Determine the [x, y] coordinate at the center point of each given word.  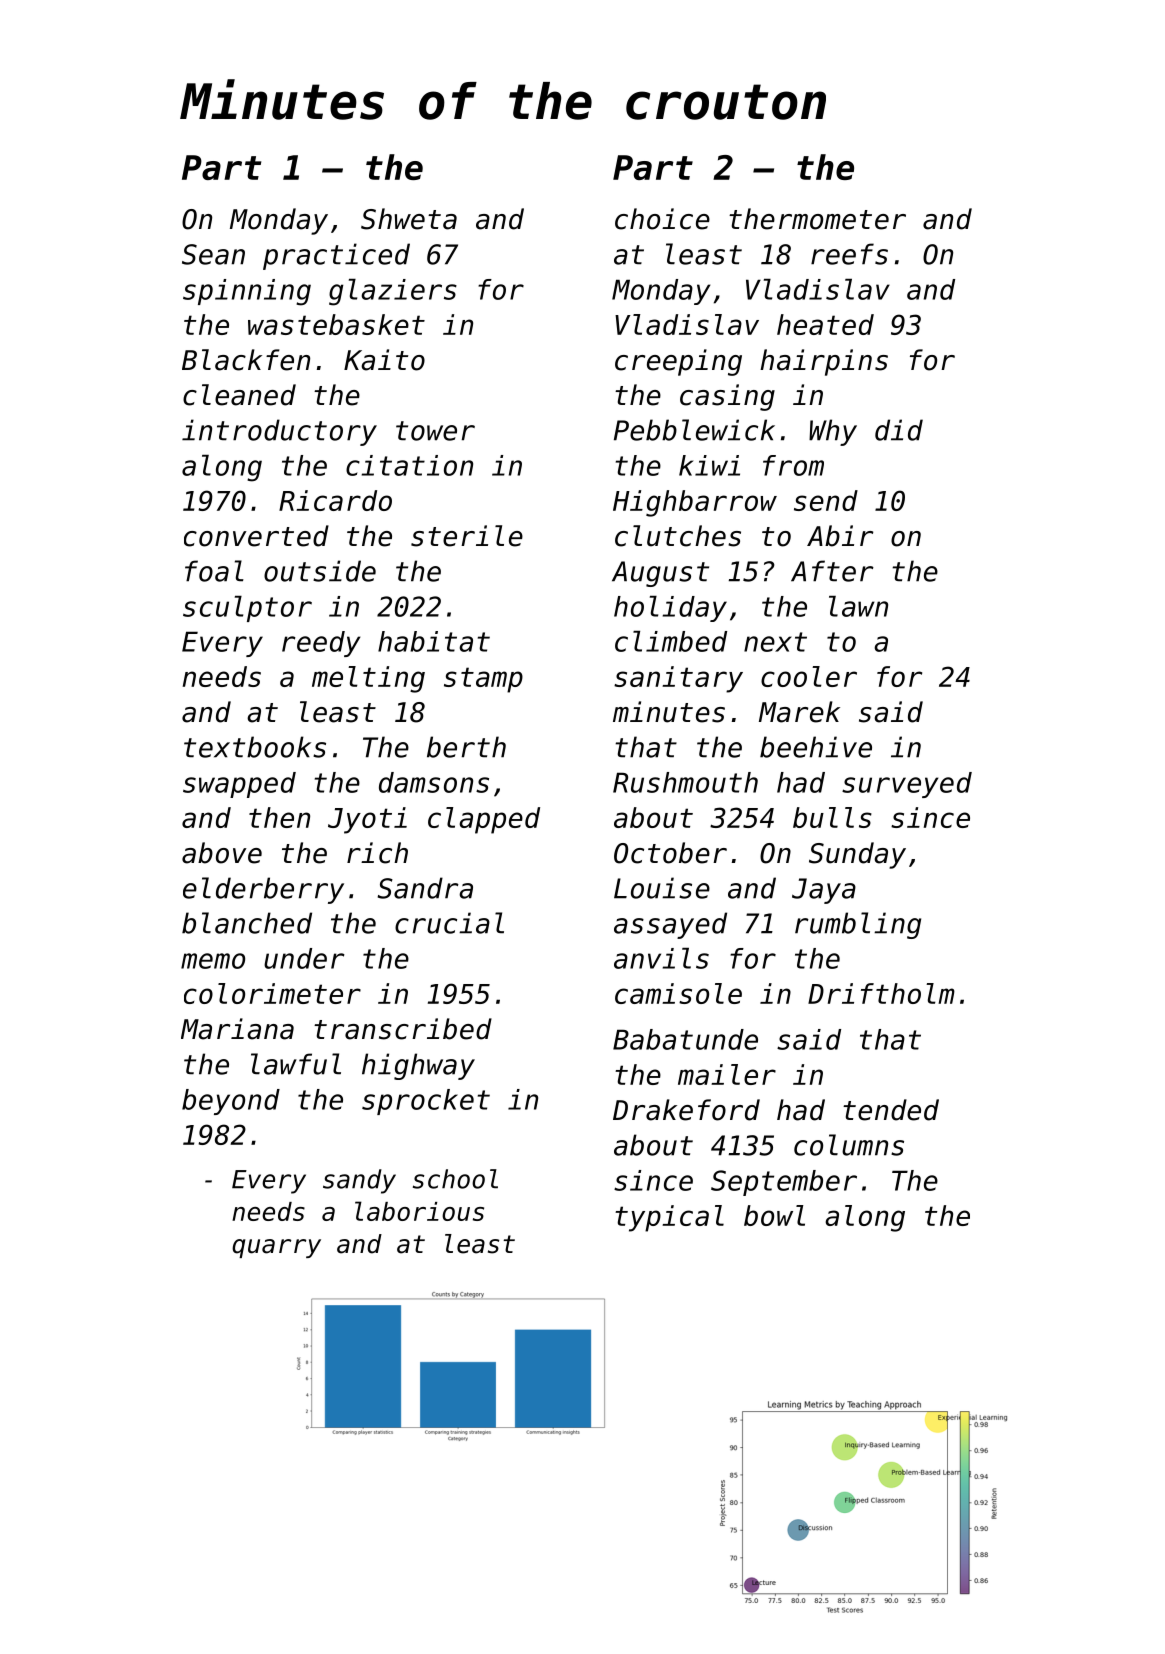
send [826, 500]
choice [662, 219]
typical [669, 1218]
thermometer [817, 219]
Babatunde [685, 1039]
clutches [678, 536]
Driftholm [881, 993]
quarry [276, 1248]
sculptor [247, 609]
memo [213, 961]
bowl [774, 1215]
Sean [213, 254]
